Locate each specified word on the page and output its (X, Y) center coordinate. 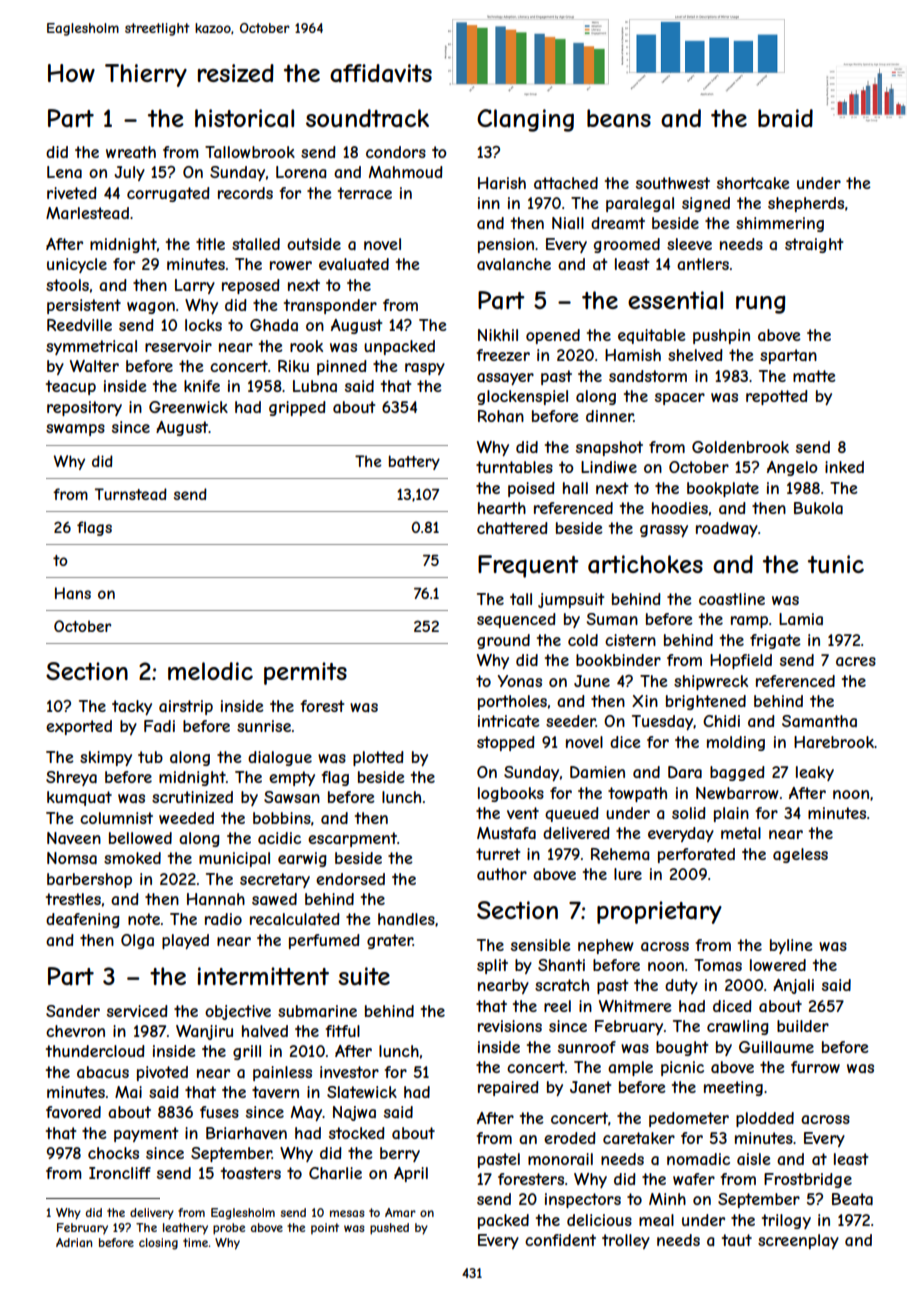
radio (223, 919)
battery (414, 462)
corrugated (168, 194)
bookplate (723, 489)
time (195, 1242)
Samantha (819, 721)
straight (814, 245)
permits (305, 673)
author (502, 874)
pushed (389, 1229)
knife (202, 386)
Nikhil (498, 335)
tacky (132, 707)
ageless (800, 855)
